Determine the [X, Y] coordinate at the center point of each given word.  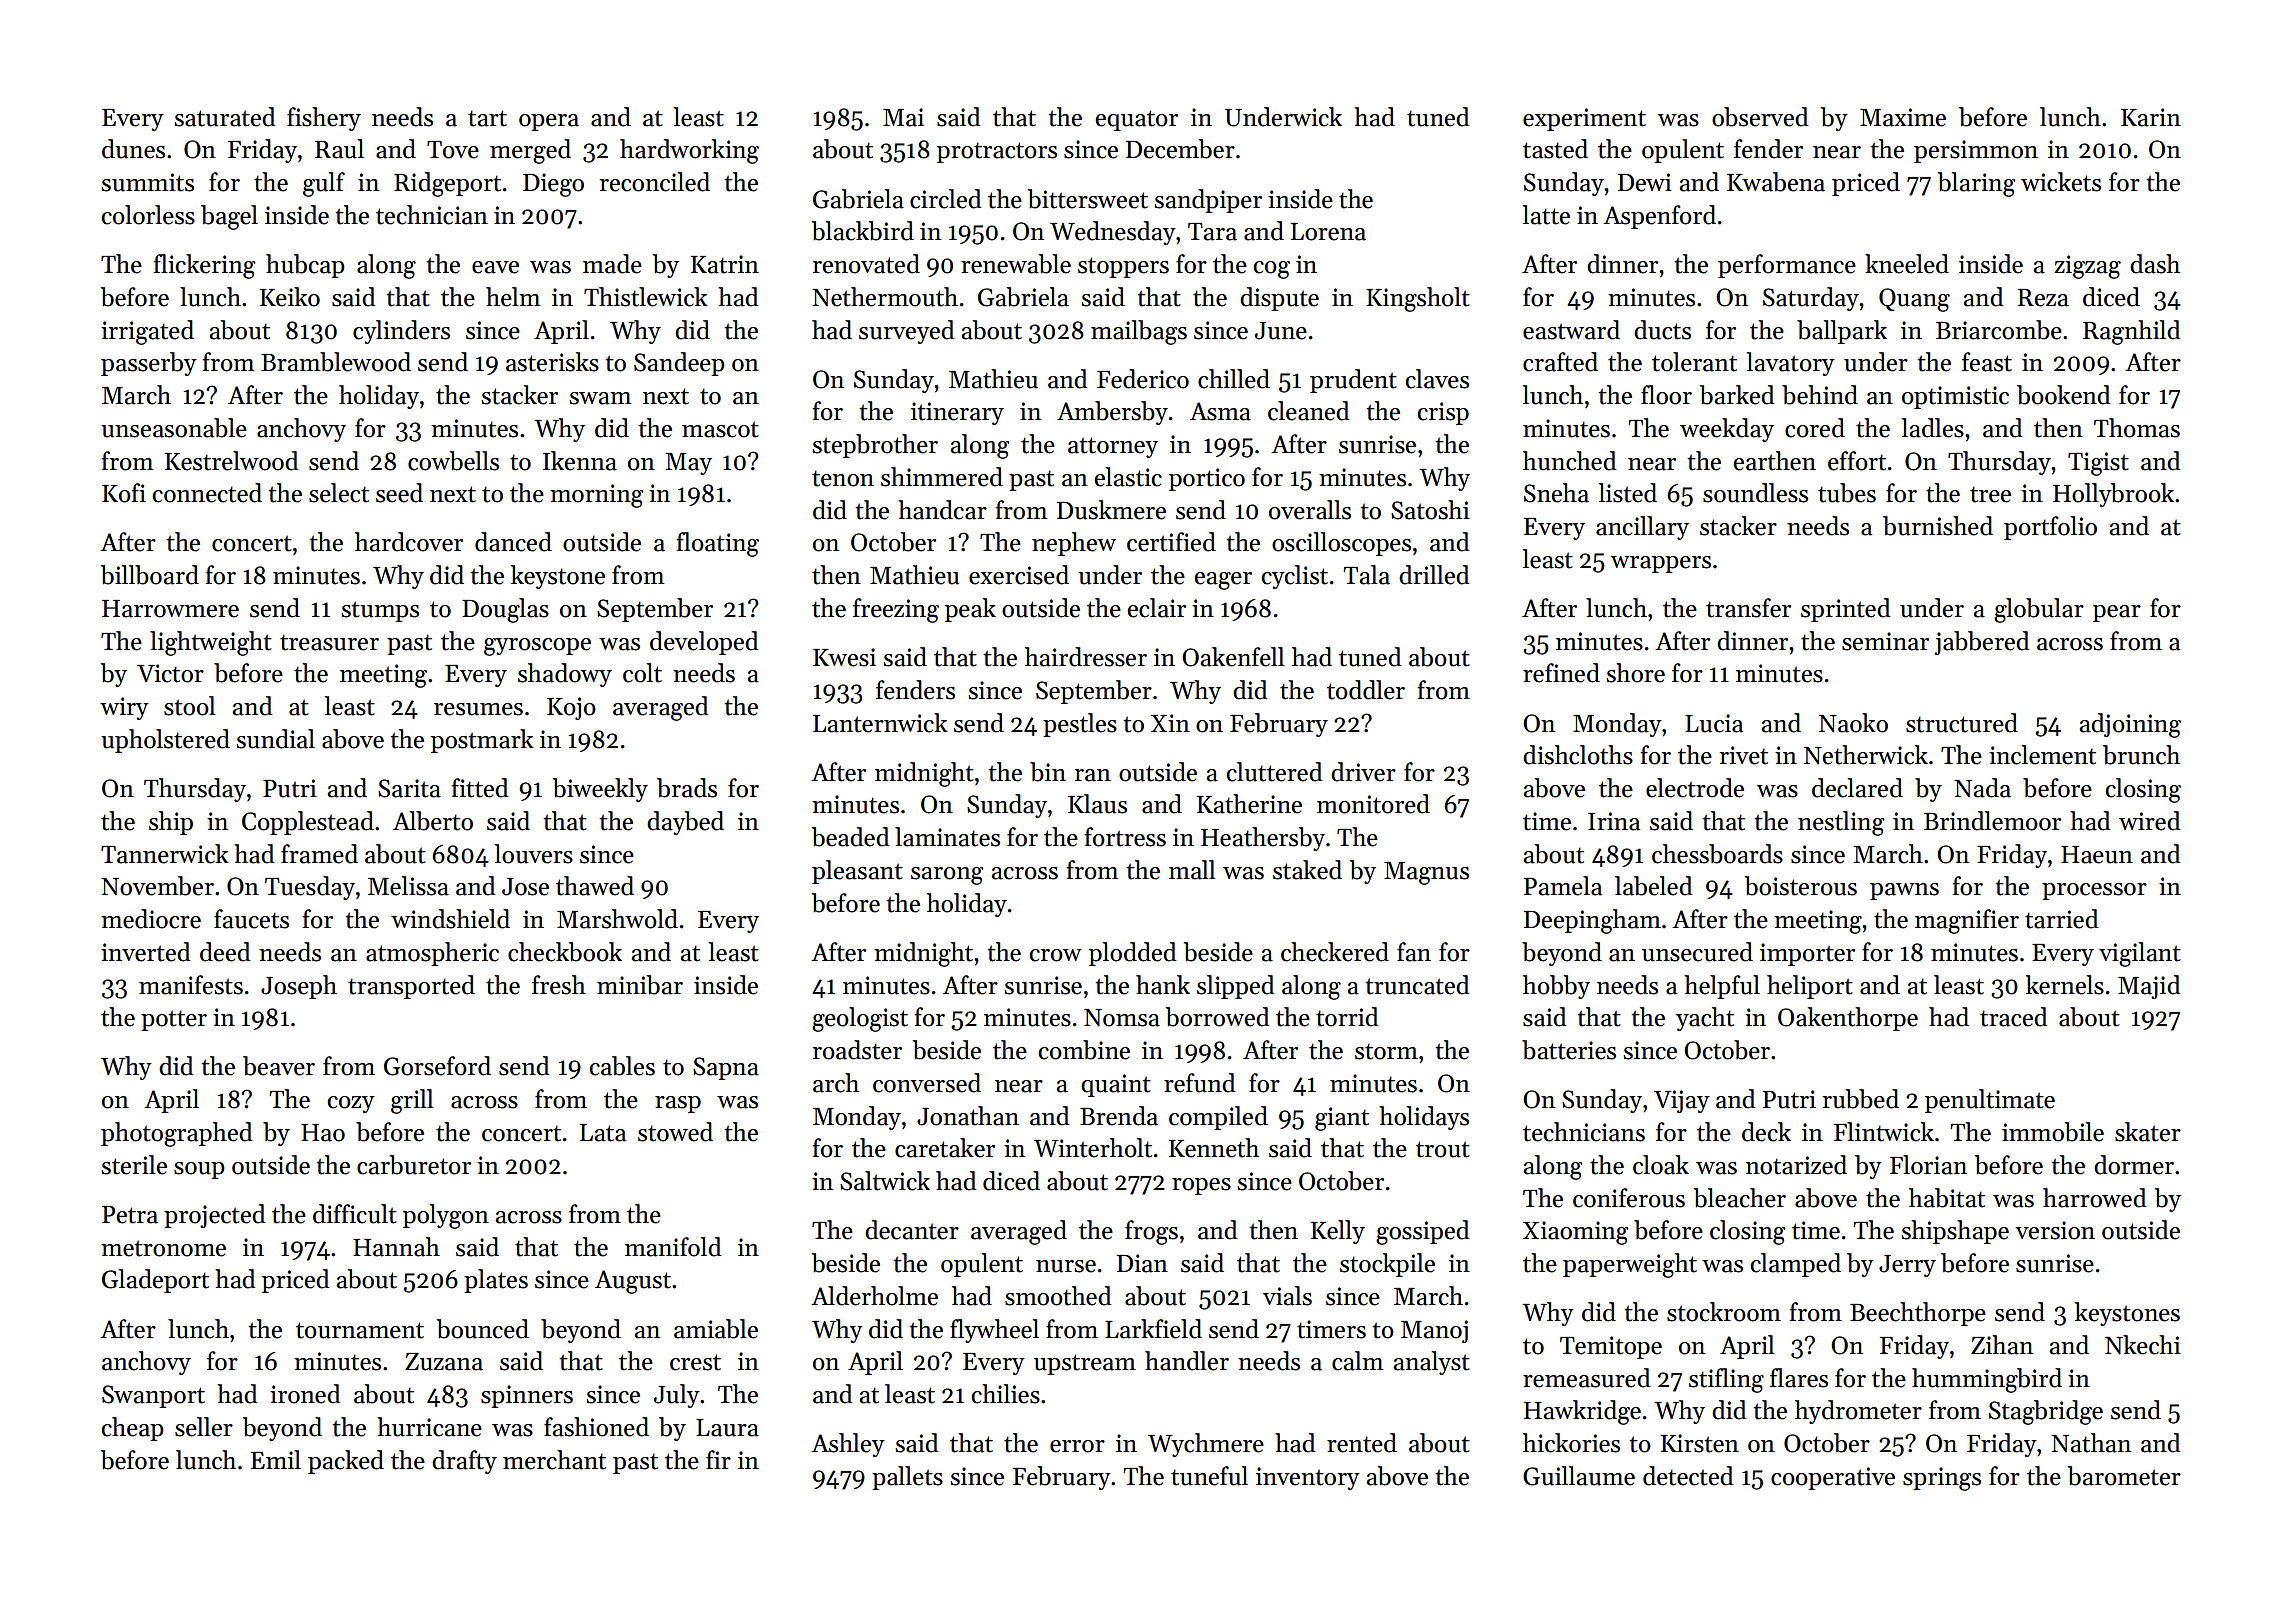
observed [1760, 117]
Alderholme [874, 1296]
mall [1192, 870]
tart [487, 118]
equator [1137, 120]
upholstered [165, 741]
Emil [276, 1459]
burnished [1938, 526]
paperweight [1630, 1265]
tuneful [1209, 1476]
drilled [1434, 575]
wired [2150, 821]
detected [1688, 1476]
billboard [150, 575]
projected [215, 1216]
